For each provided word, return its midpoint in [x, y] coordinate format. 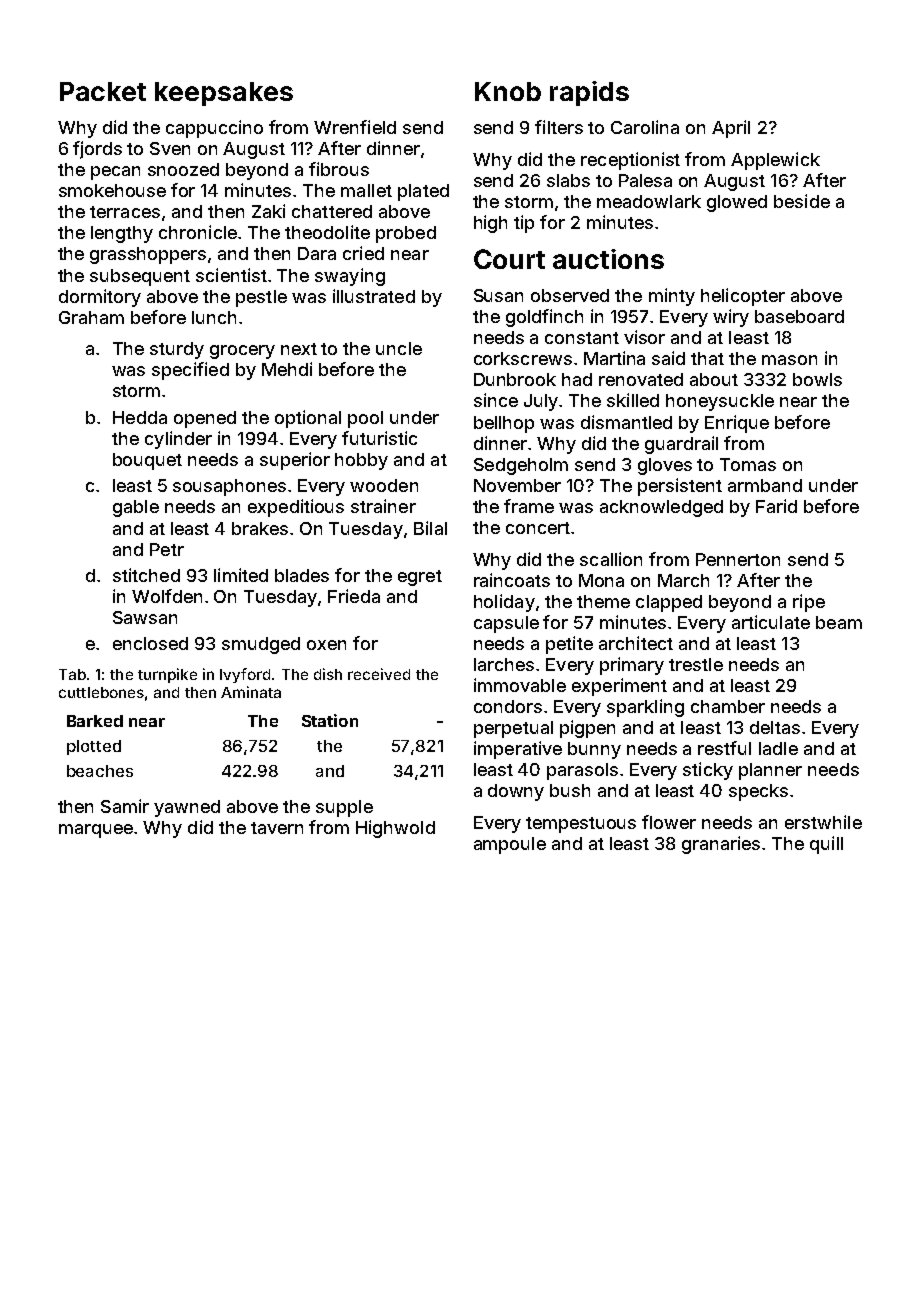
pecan [115, 173]
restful [724, 748]
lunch [214, 317]
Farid [776, 506]
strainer [383, 506]
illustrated [374, 296]
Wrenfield [355, 127]
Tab [72, 674]
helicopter [743, 297]
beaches [100, 771]
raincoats [512, 580]
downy [516, 792]
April [731, 129]
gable [136, 508]
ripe [809, 603]
